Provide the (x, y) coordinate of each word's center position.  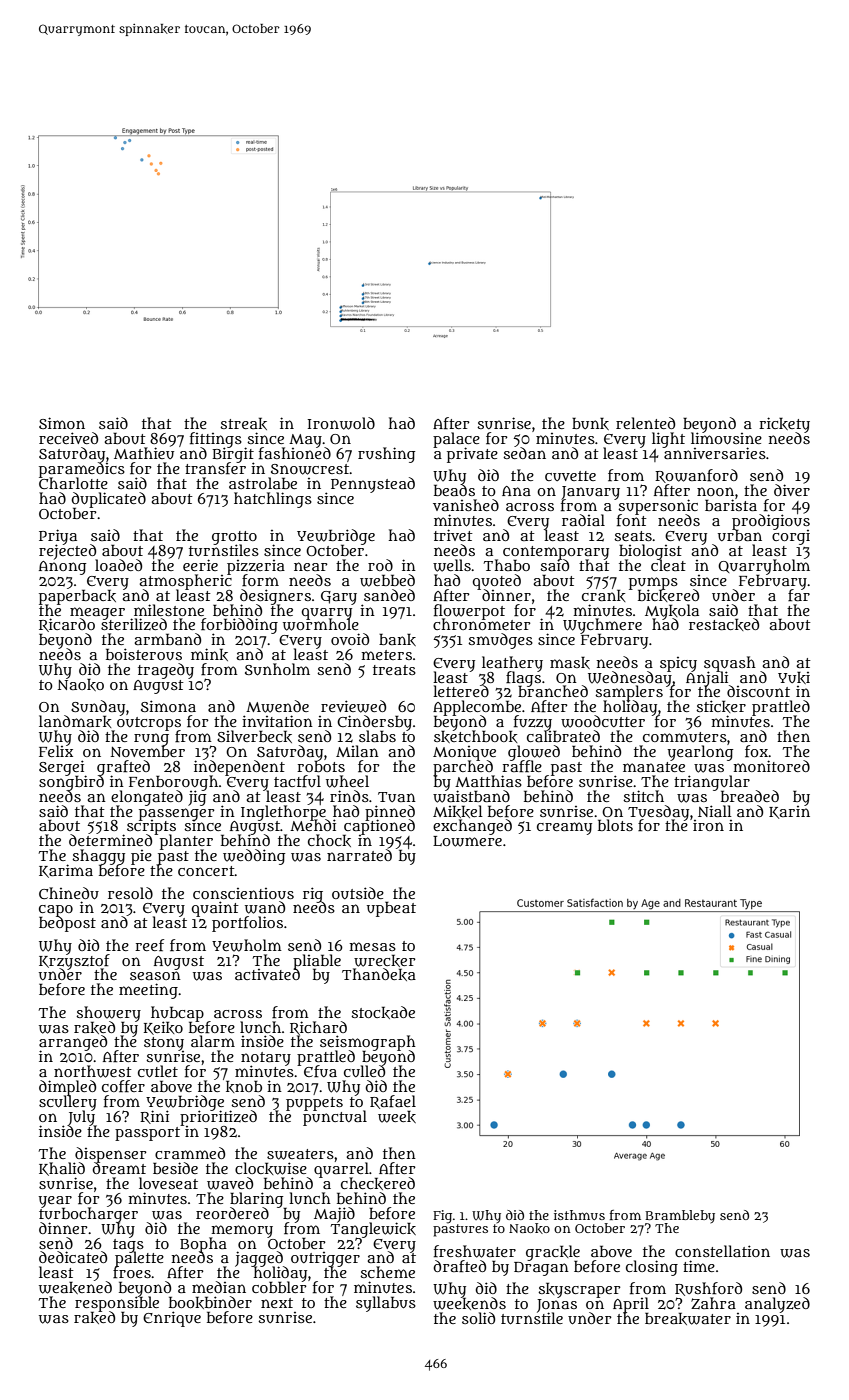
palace (456, 440)
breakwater (688, 1318)
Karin (789, 812)
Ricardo (67, 625)
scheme (387, 1272)
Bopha (203, 1244)
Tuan (397, 797)
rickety (784, 425)
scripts (151, 827)
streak (243, 423)
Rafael (393, 1102)
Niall (715, 811)
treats (394, 670)
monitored (771, 766)
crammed (190, 1153)
